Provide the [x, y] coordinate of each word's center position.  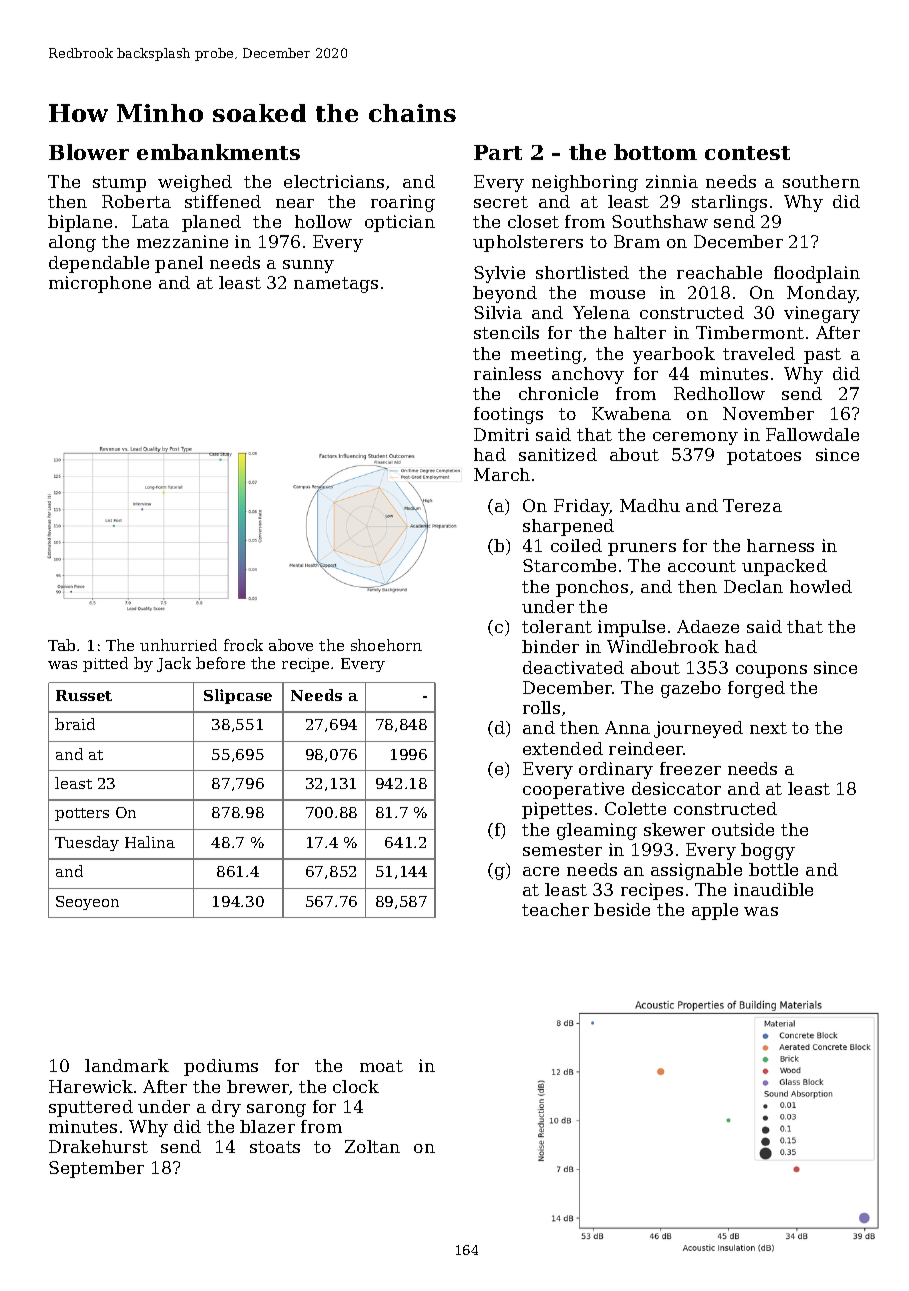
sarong [276, 1110]
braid [75, 724]
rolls [541, 707]
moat [381, 1066]
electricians [334, 181]
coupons [771, 671]
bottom [655, 152]
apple [715, 911]
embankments [218, 152]
